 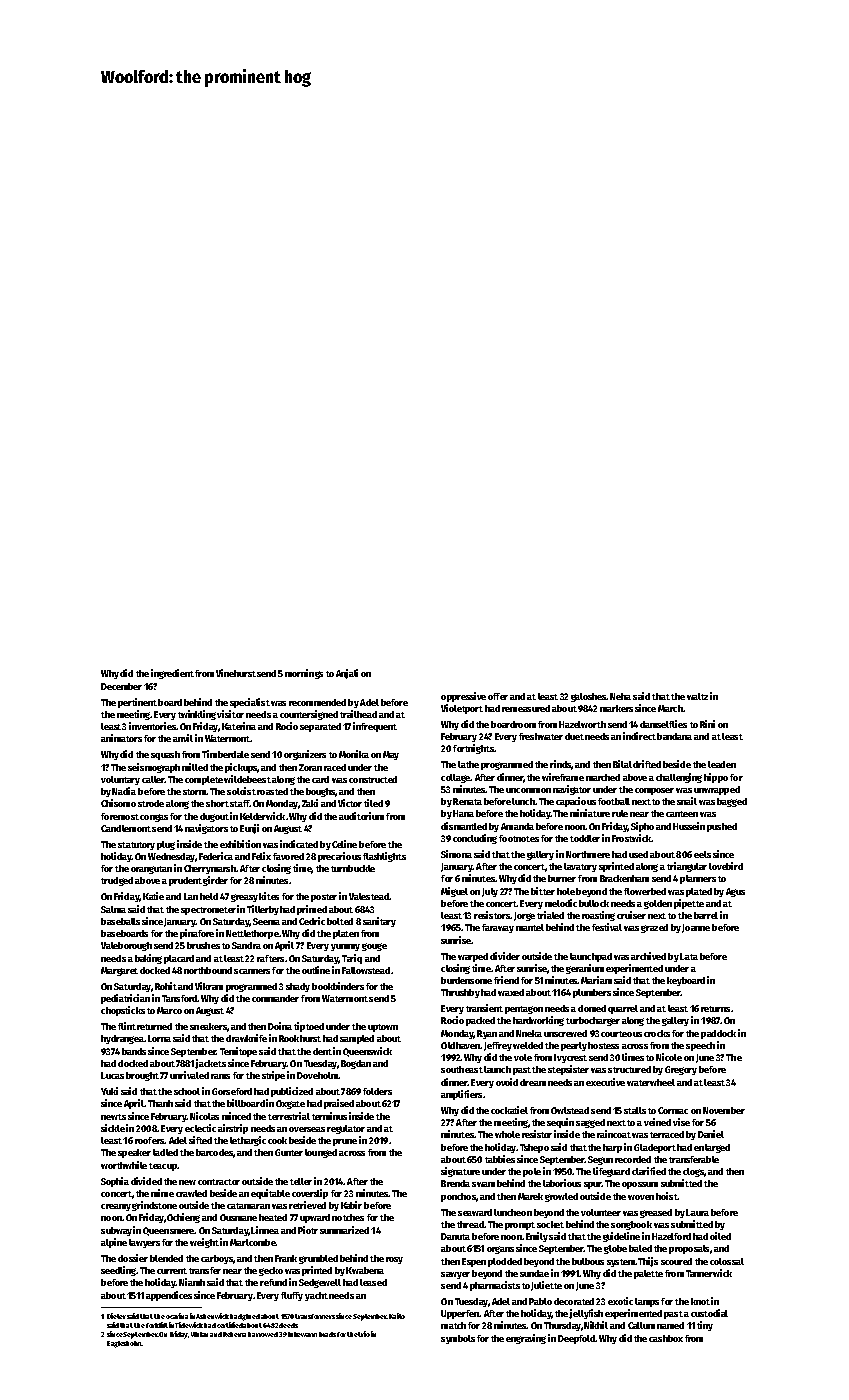 What do you see at coordinates (121, 686) in the screenshot?
I see `December` at bounding box center [121, 686].
